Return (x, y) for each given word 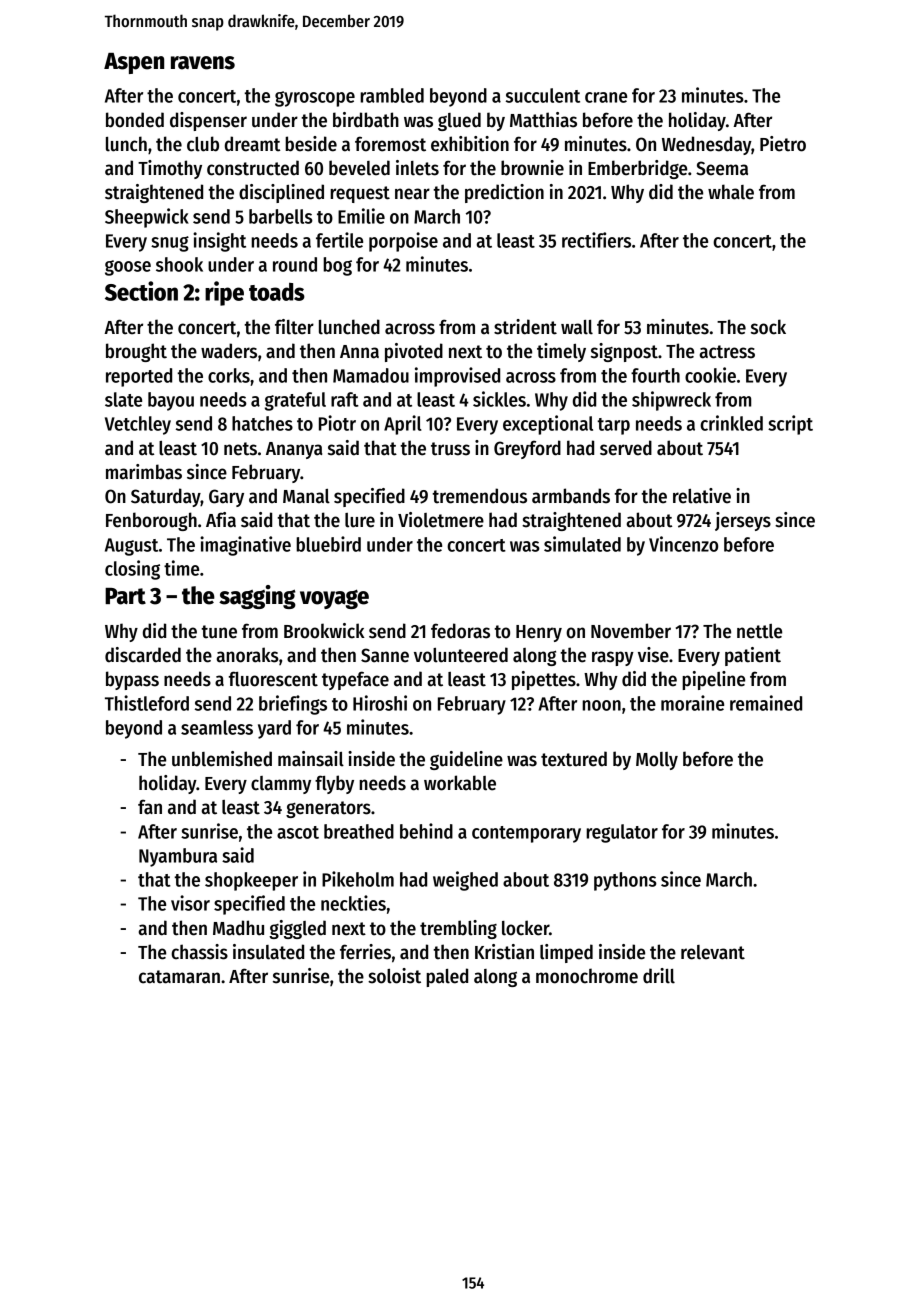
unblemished (222, 759)
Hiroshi (380, 703)
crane (606, 97)
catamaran (179, 977)
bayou (171, 401)
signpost (624, 352)
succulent (543, 95)
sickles (499, 399)
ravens (203, 63)
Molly (657, 761)
